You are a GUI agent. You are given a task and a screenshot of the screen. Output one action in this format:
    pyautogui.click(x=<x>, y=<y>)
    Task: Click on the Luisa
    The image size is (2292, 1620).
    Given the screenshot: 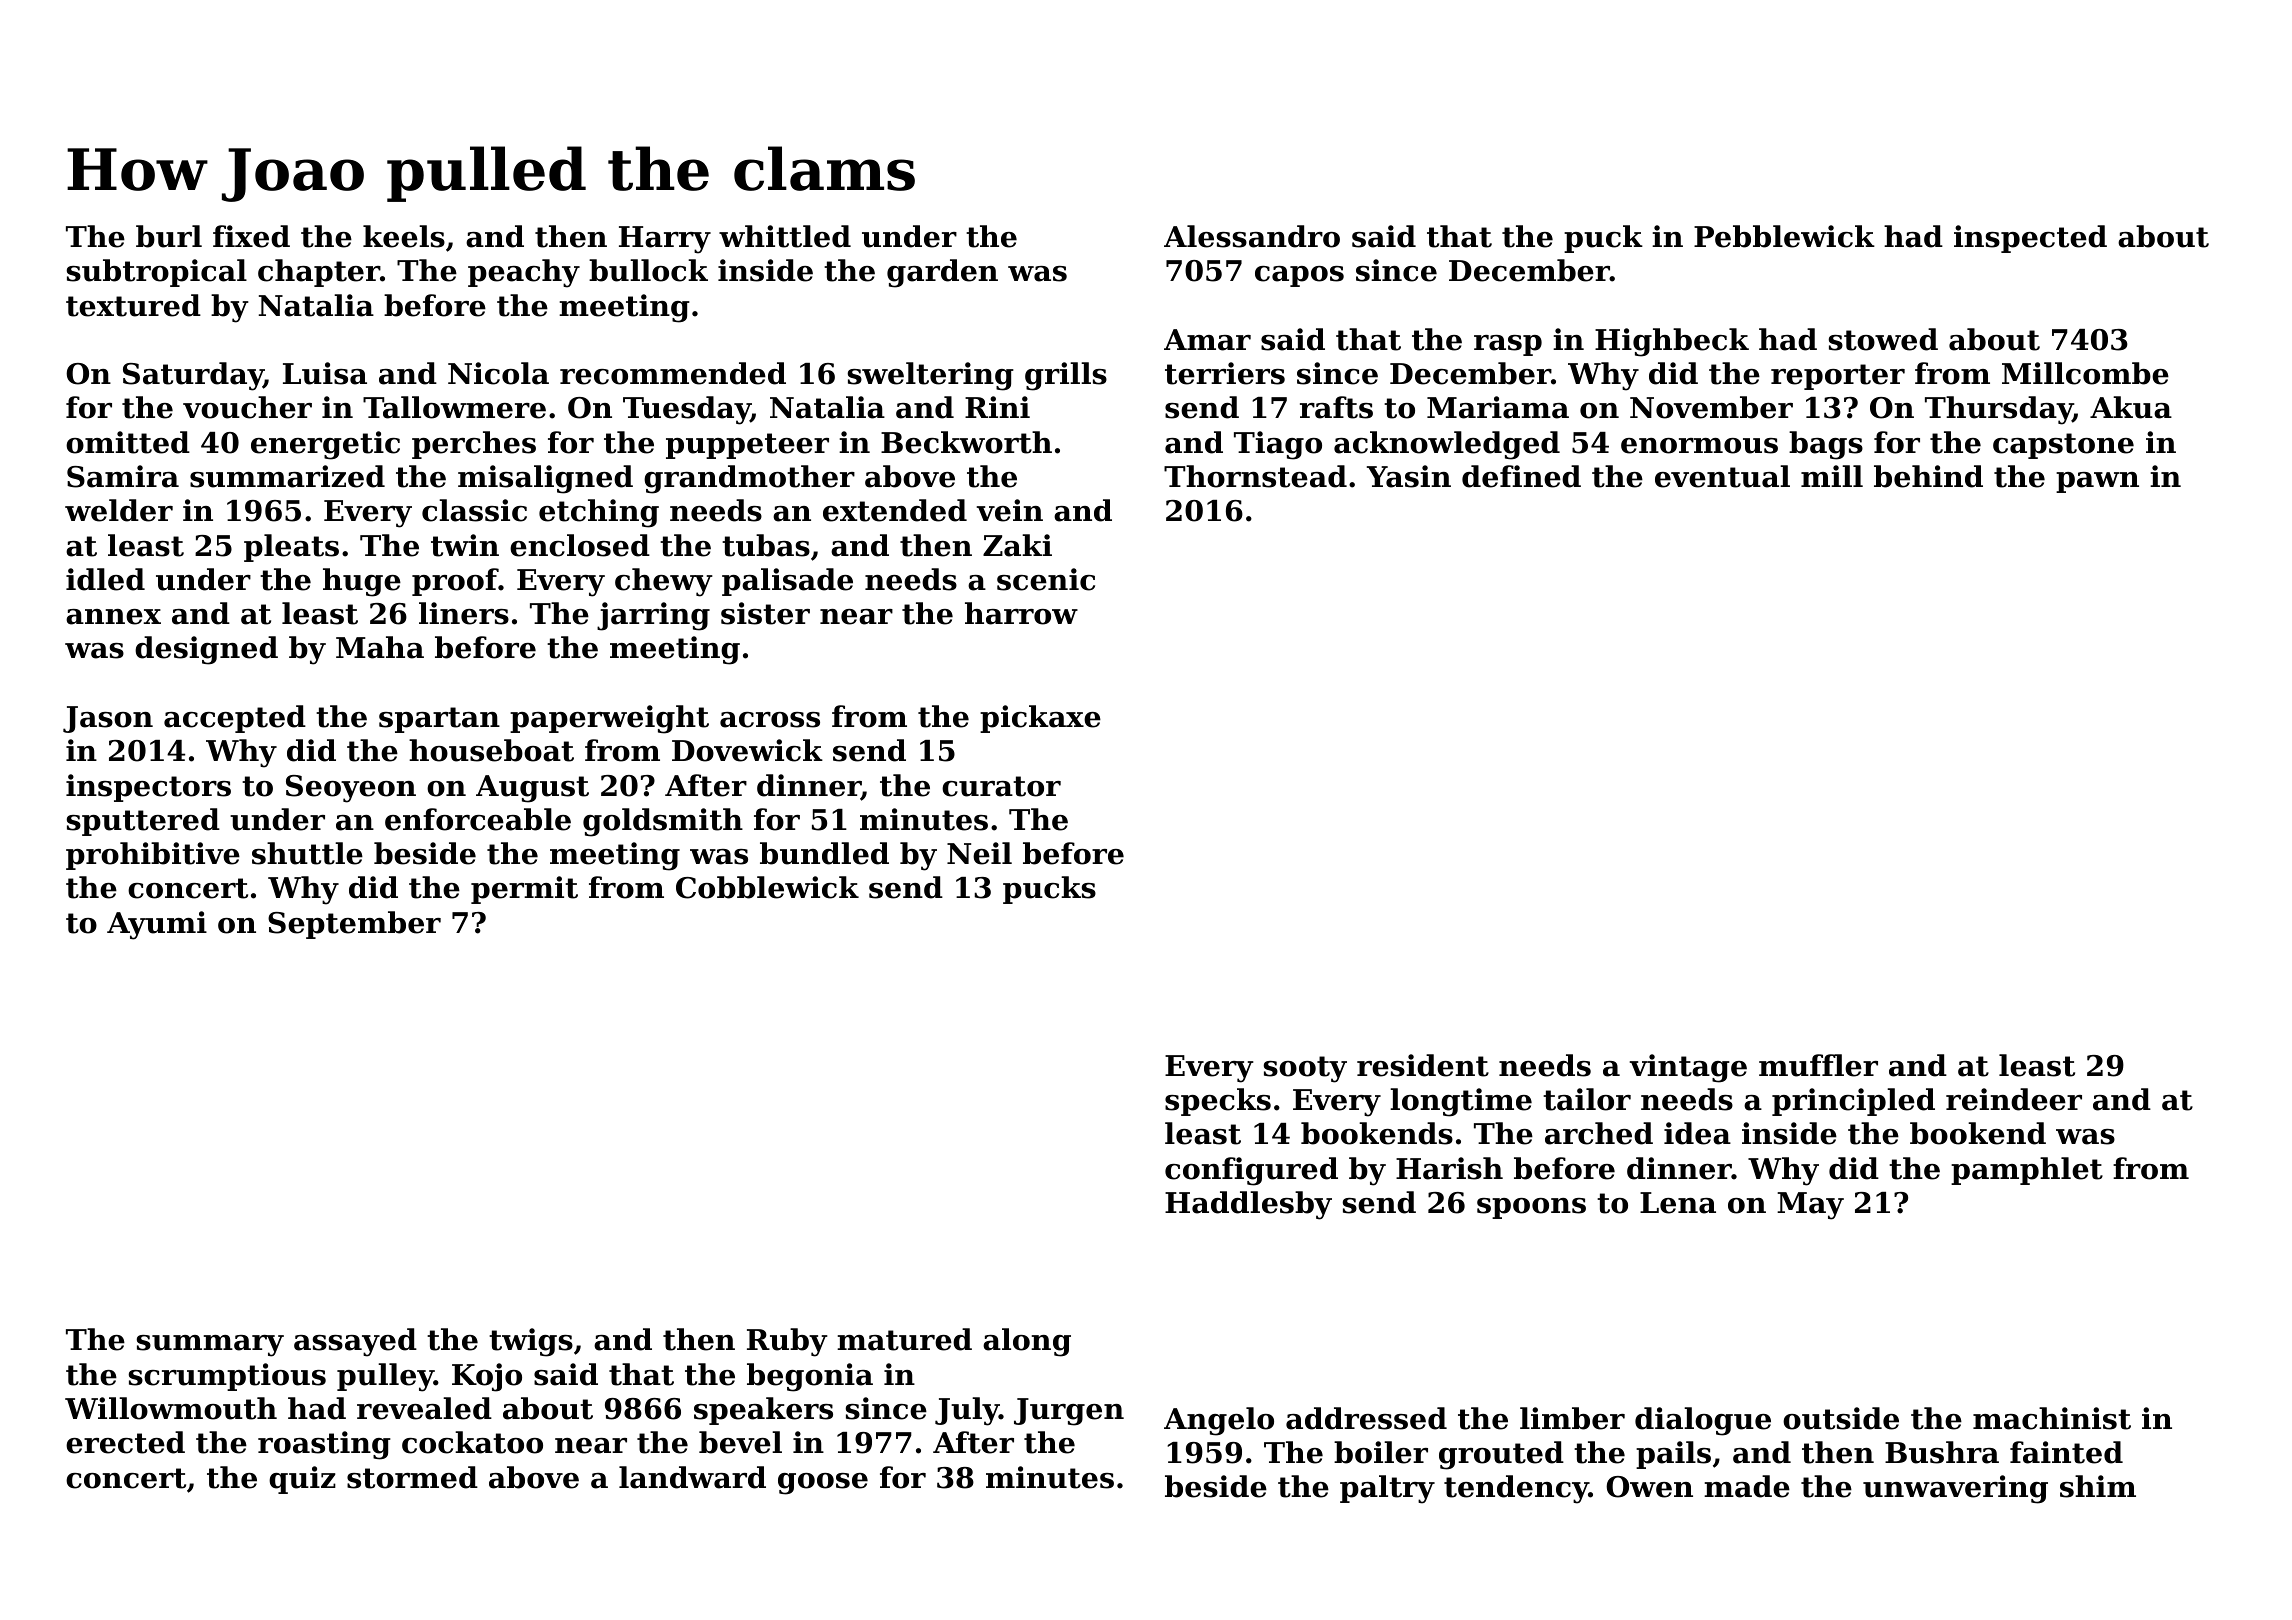 What is the action you would take?
    pyautogui.click(x=325, y=373)
